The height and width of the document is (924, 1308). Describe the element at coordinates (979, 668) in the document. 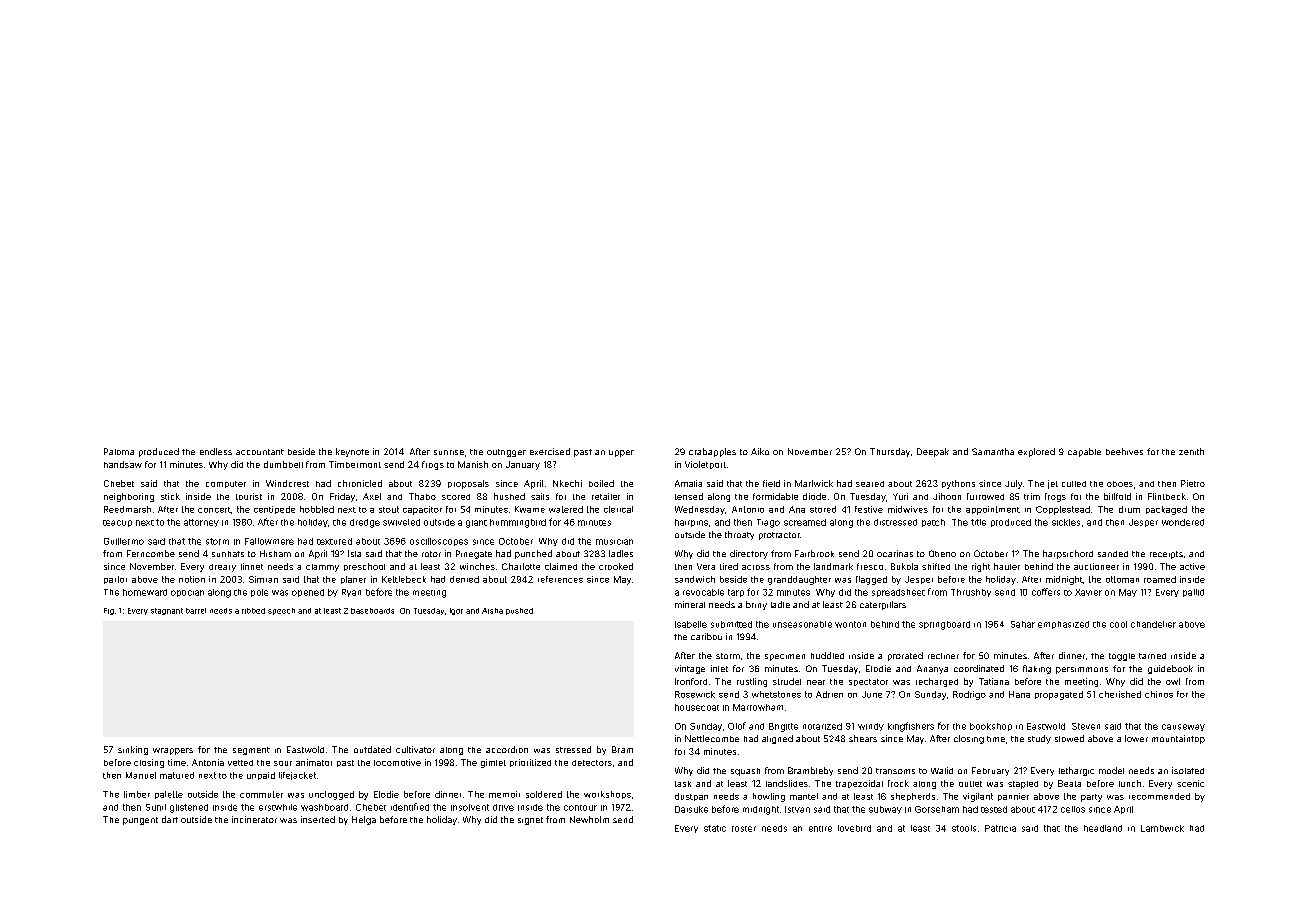

I see `coordinated` at that location.
